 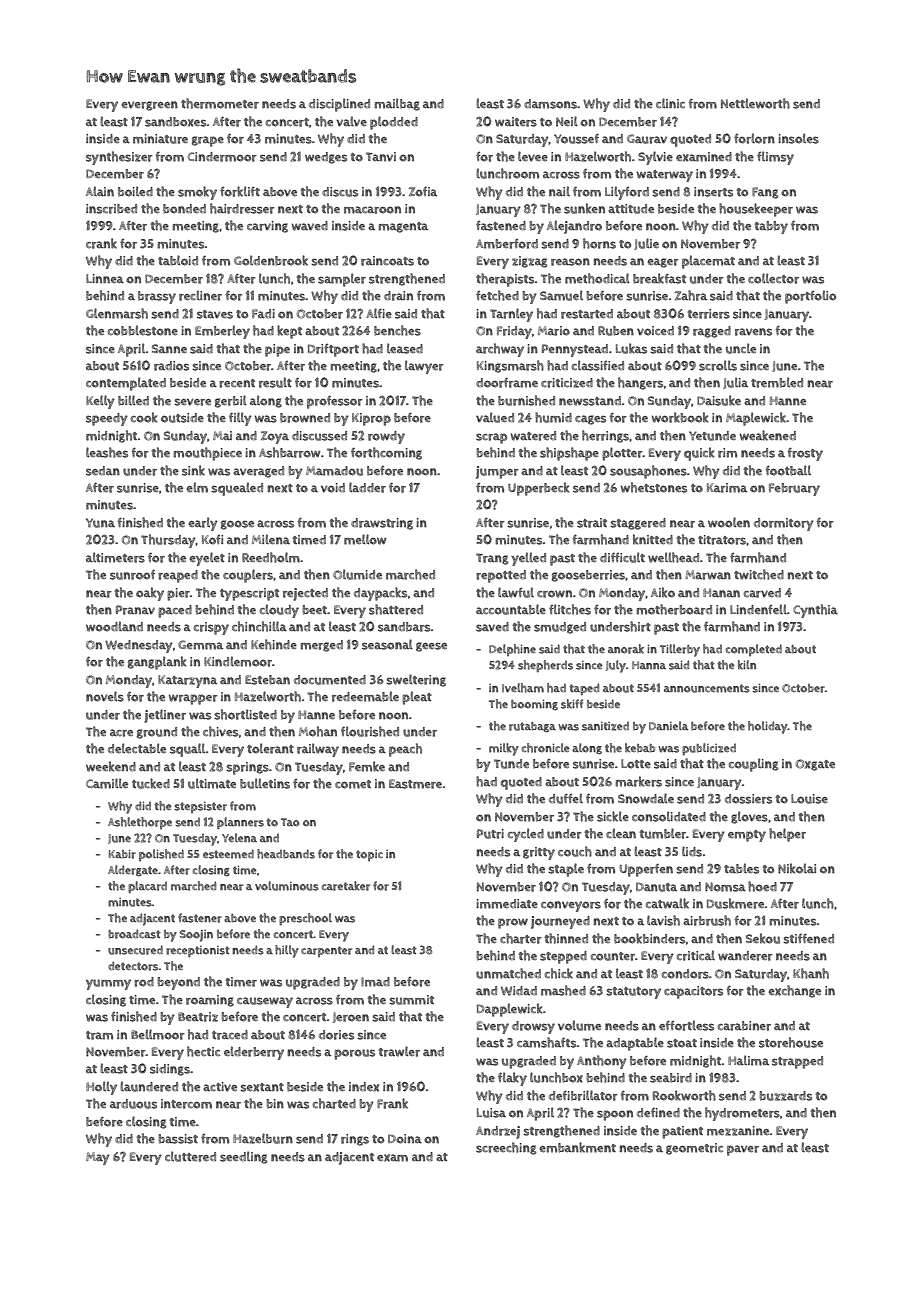 What do you see at coordinates (182, 418) in the page?
I see `outside` at bounding box center [182, 418].
